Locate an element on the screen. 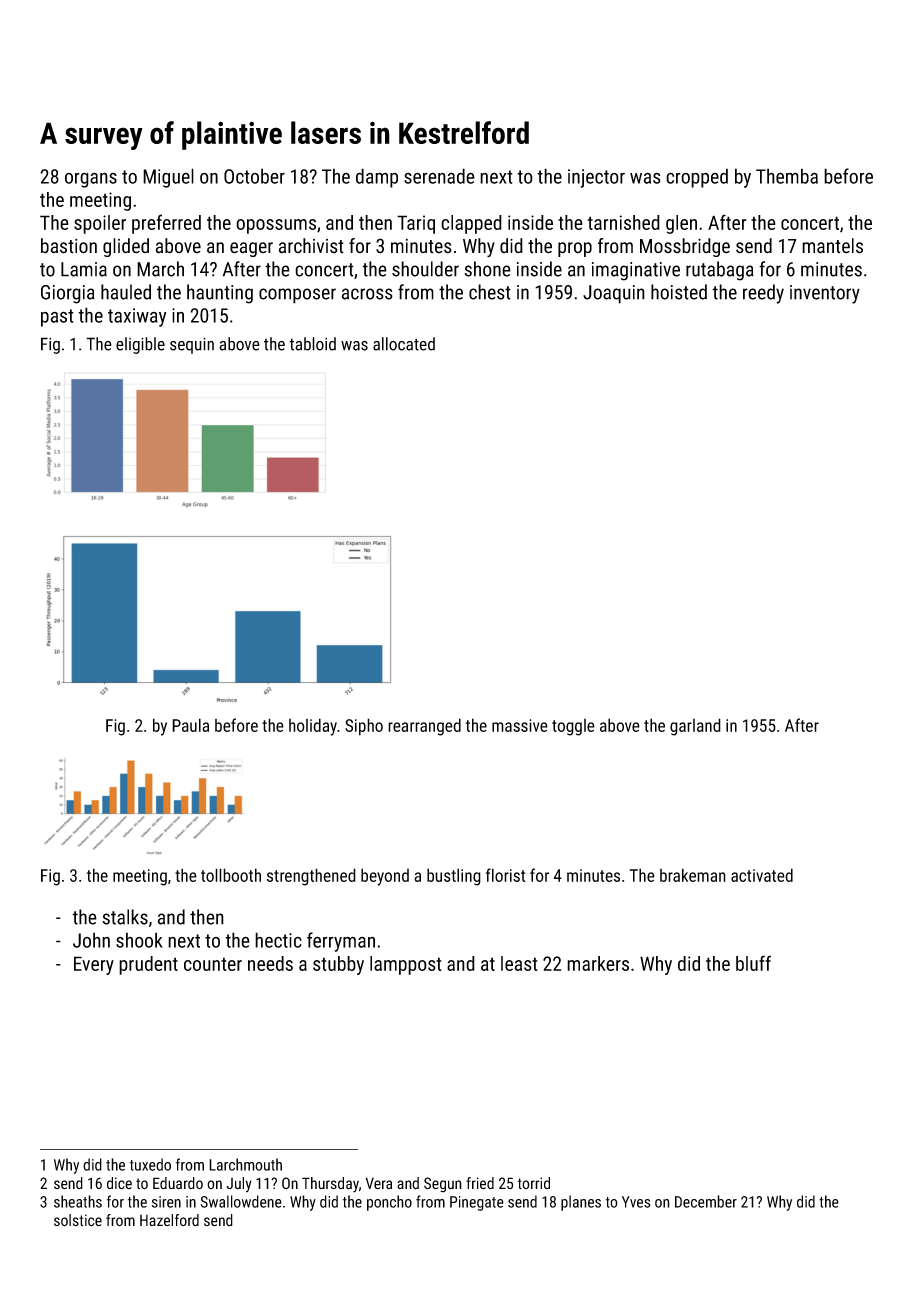  inventory is located at coordinates (825, 294).
